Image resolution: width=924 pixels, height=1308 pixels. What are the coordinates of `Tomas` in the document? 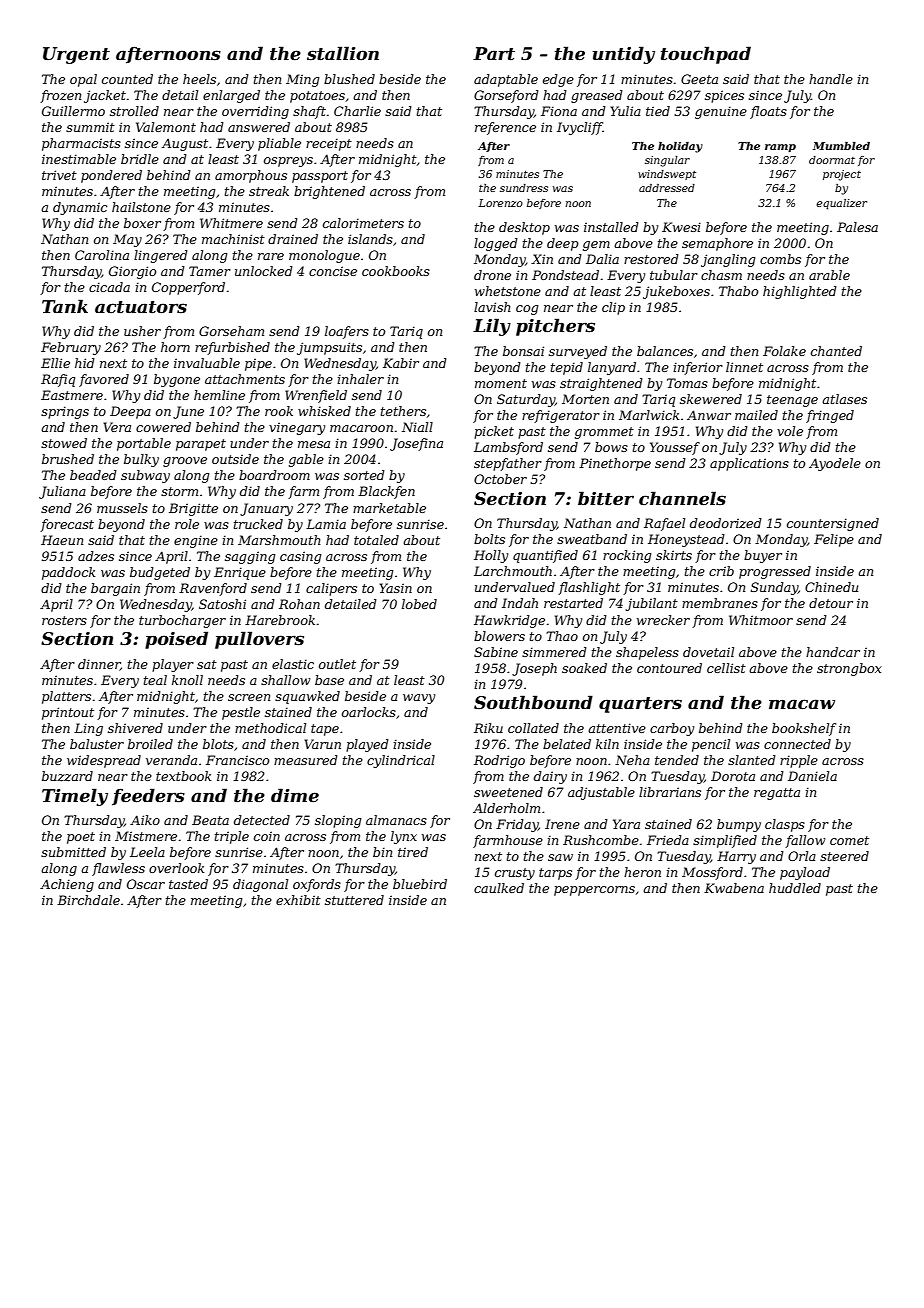 It's located at (687, 383).
